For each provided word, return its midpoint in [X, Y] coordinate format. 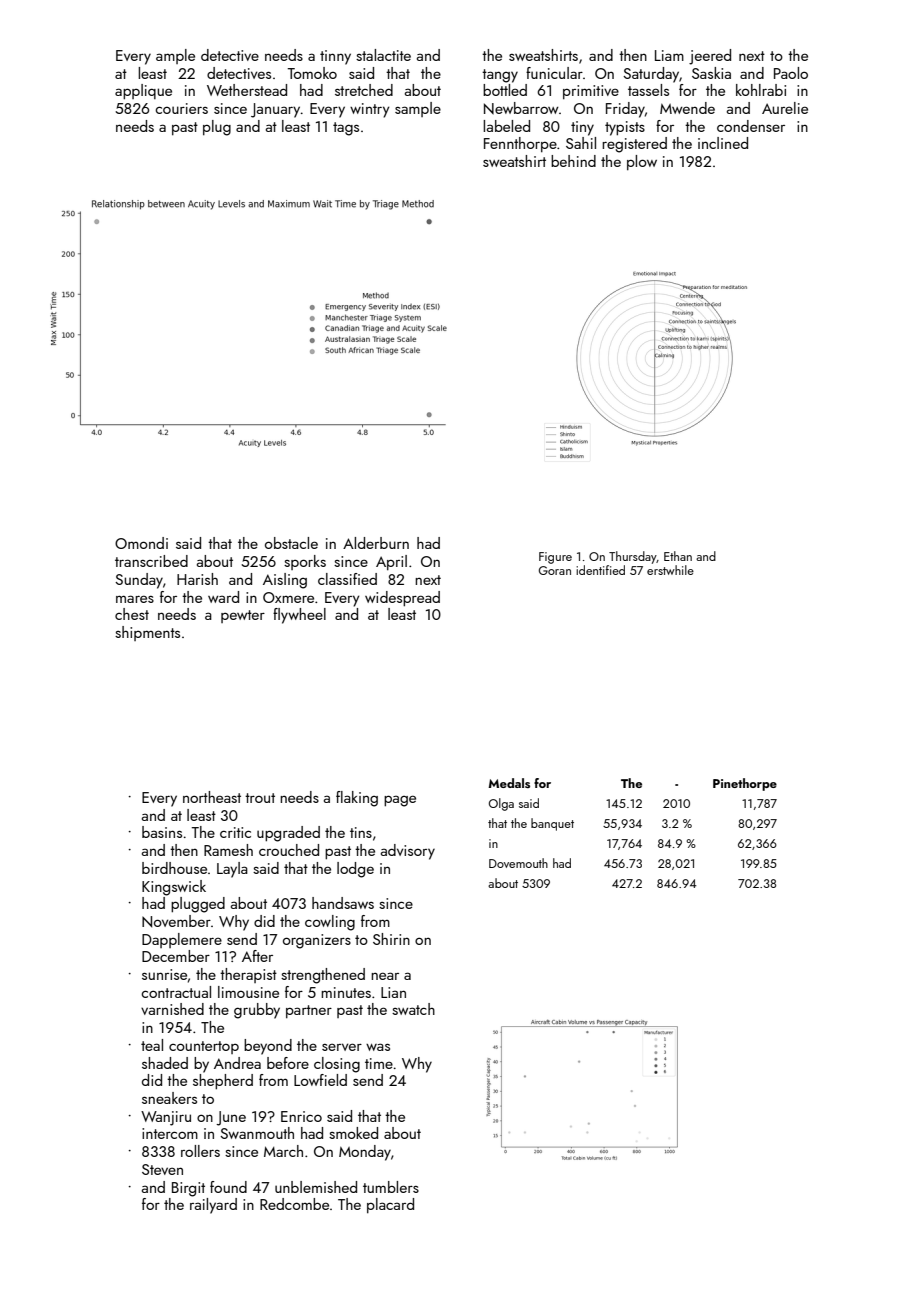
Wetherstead [247, 90]
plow [642, 162]
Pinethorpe [745, 784]
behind [573, 161]
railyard [213, 1206]
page [400, 801]
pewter [243, 616]
